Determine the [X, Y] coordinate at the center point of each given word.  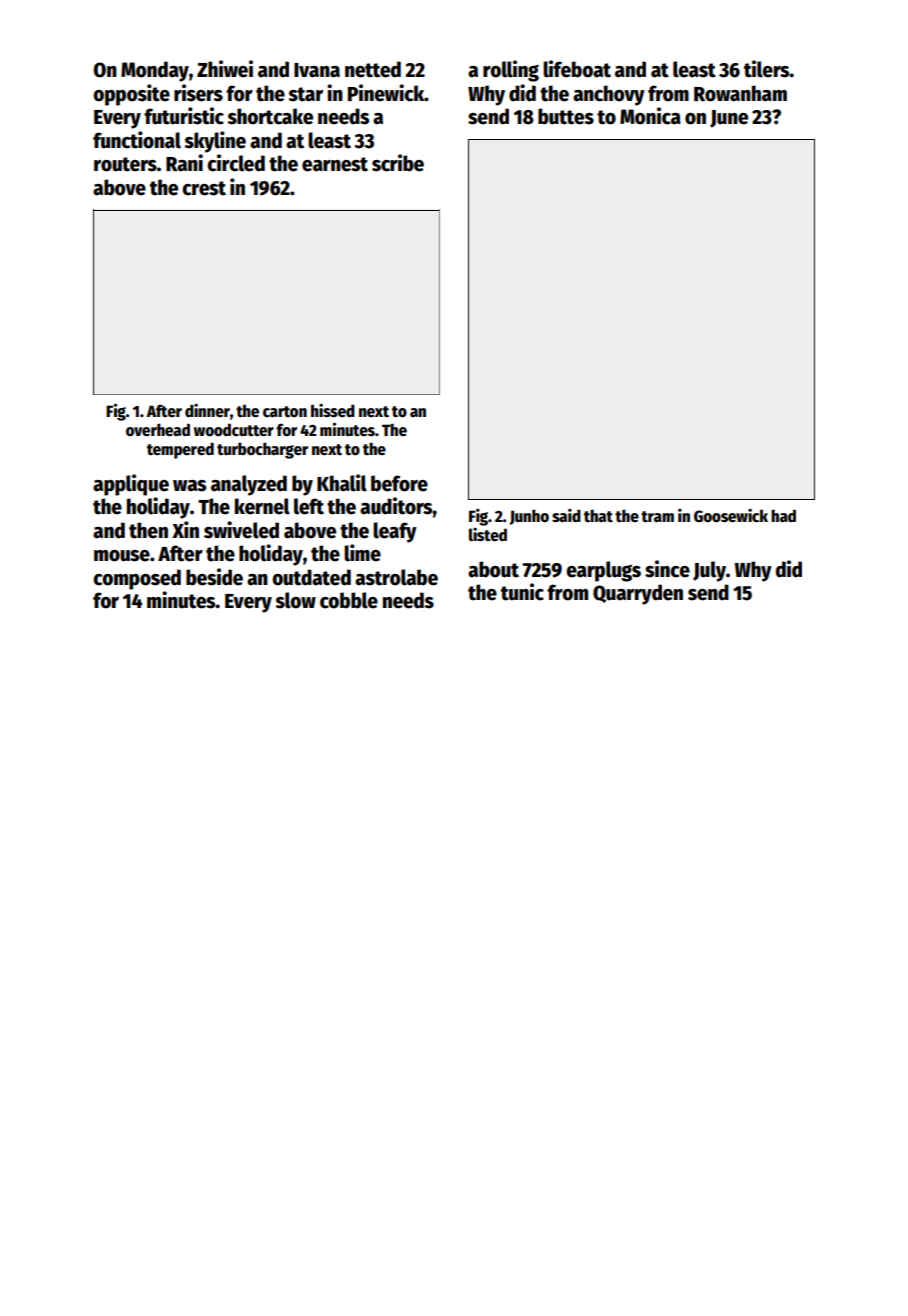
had [783, 515]
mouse [122, 556]
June [729, 119]
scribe [398, 163]
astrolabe [396, 577]
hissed [333, 410]
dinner [207, 410]
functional [137, 140]
